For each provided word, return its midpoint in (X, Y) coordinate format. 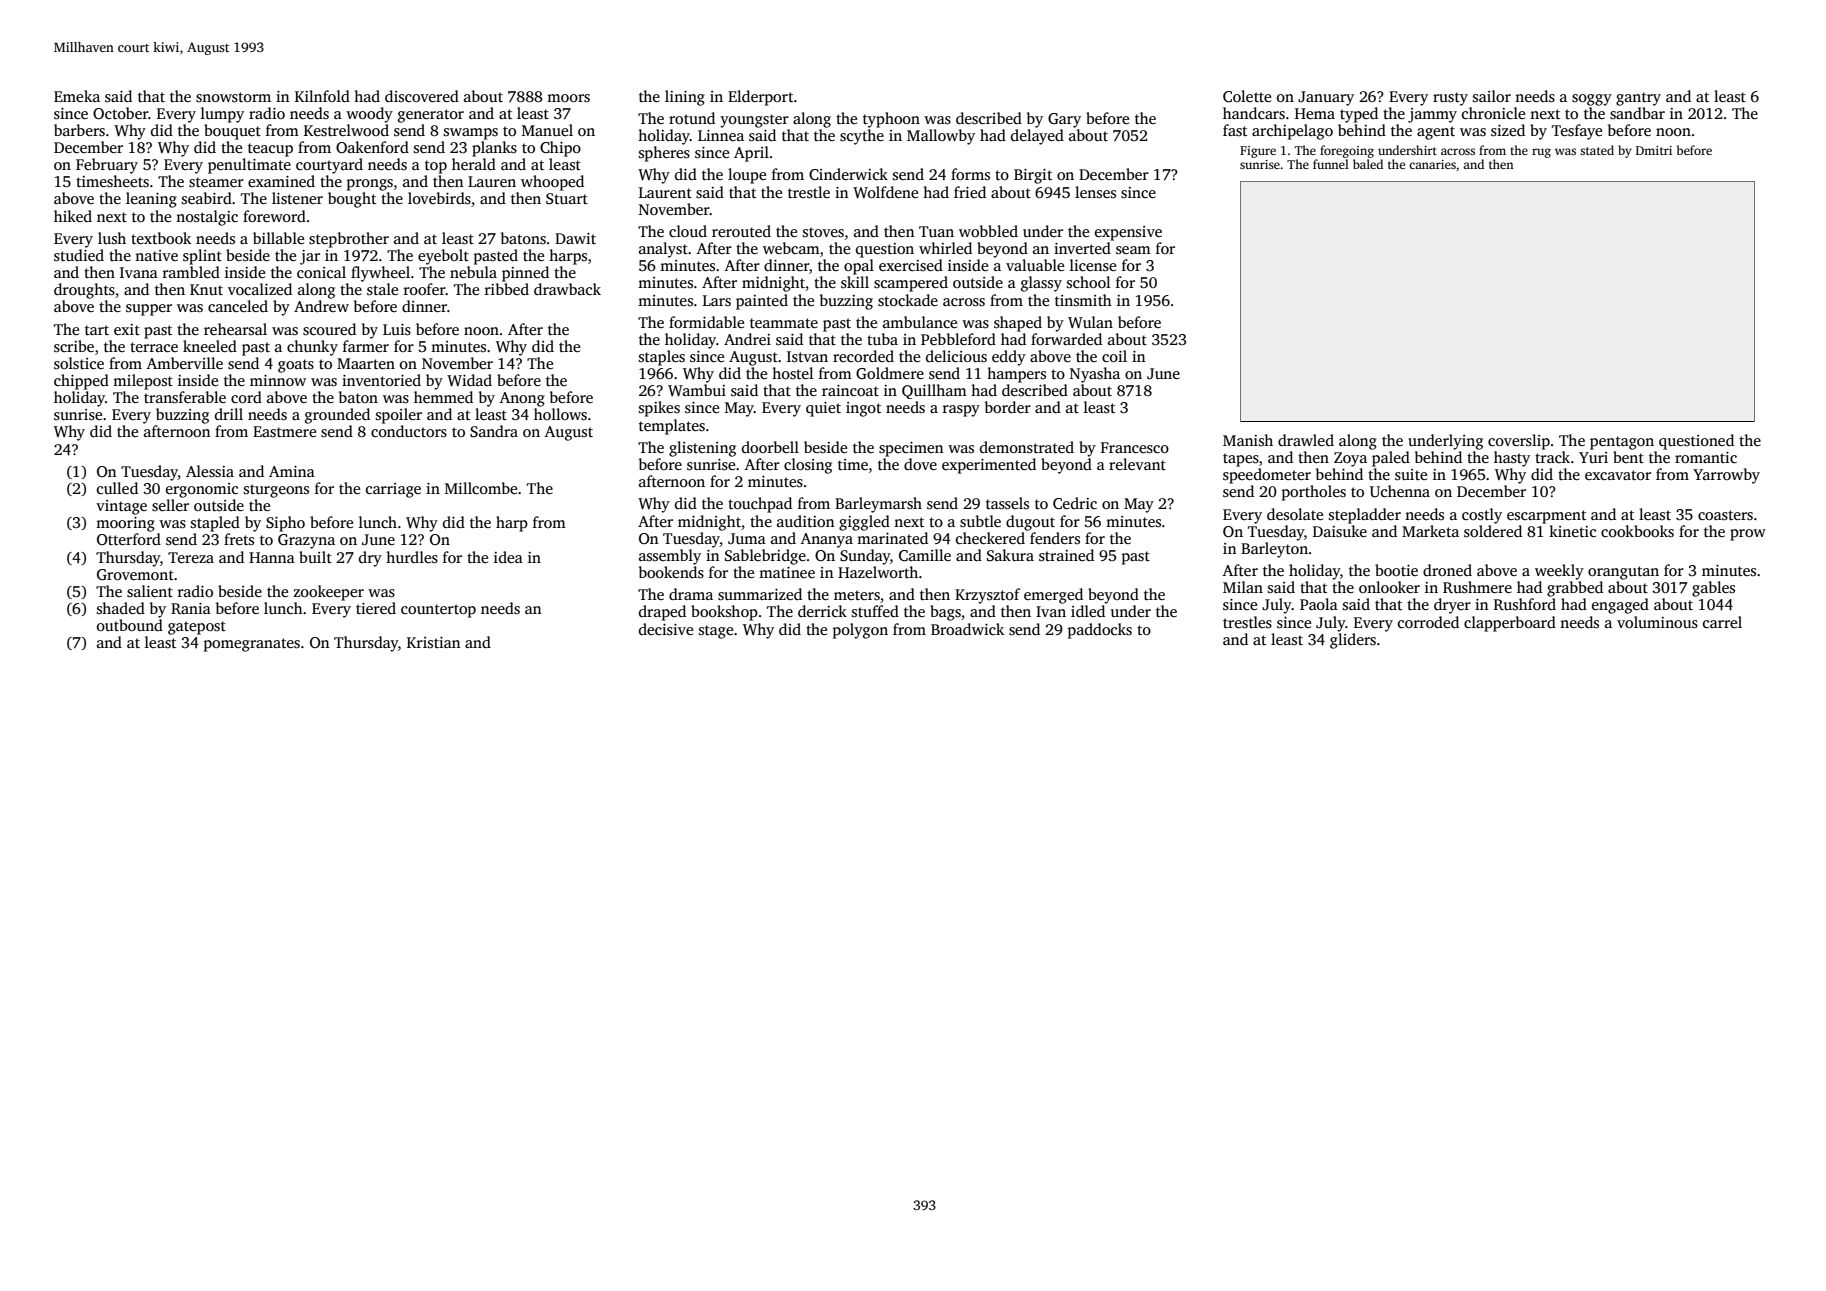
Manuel (547, 130)
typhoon (891, 120)
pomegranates (252, 645)
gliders (1353, 641)
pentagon (1622, 443)
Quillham (934, 391)
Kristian (433, 642)
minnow (278, 380)
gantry (1638, 99)
